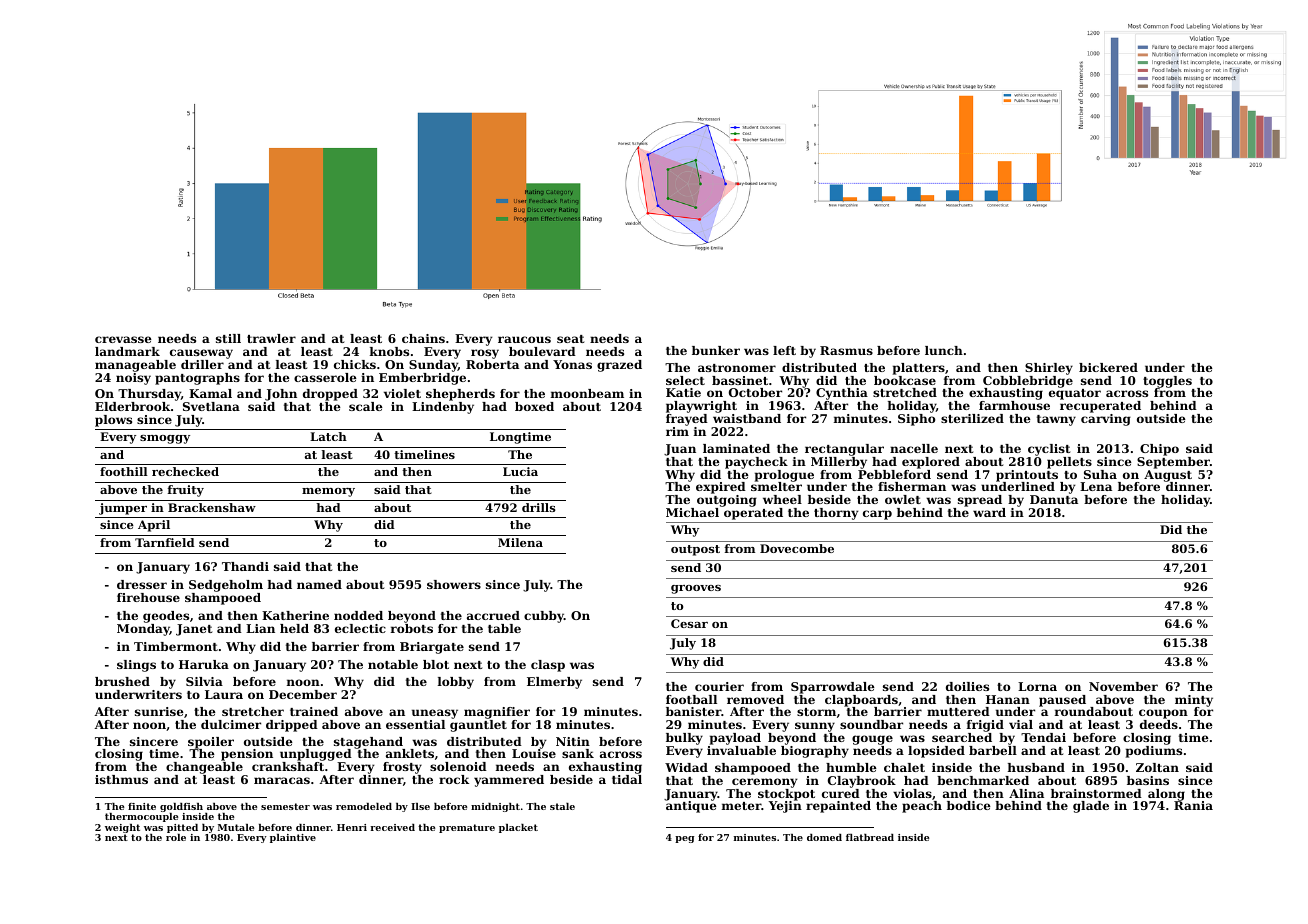  What do you see at coordinates (293, 838) in the screenshot?
I see `plaintive` at bounding box center [293, 838].
